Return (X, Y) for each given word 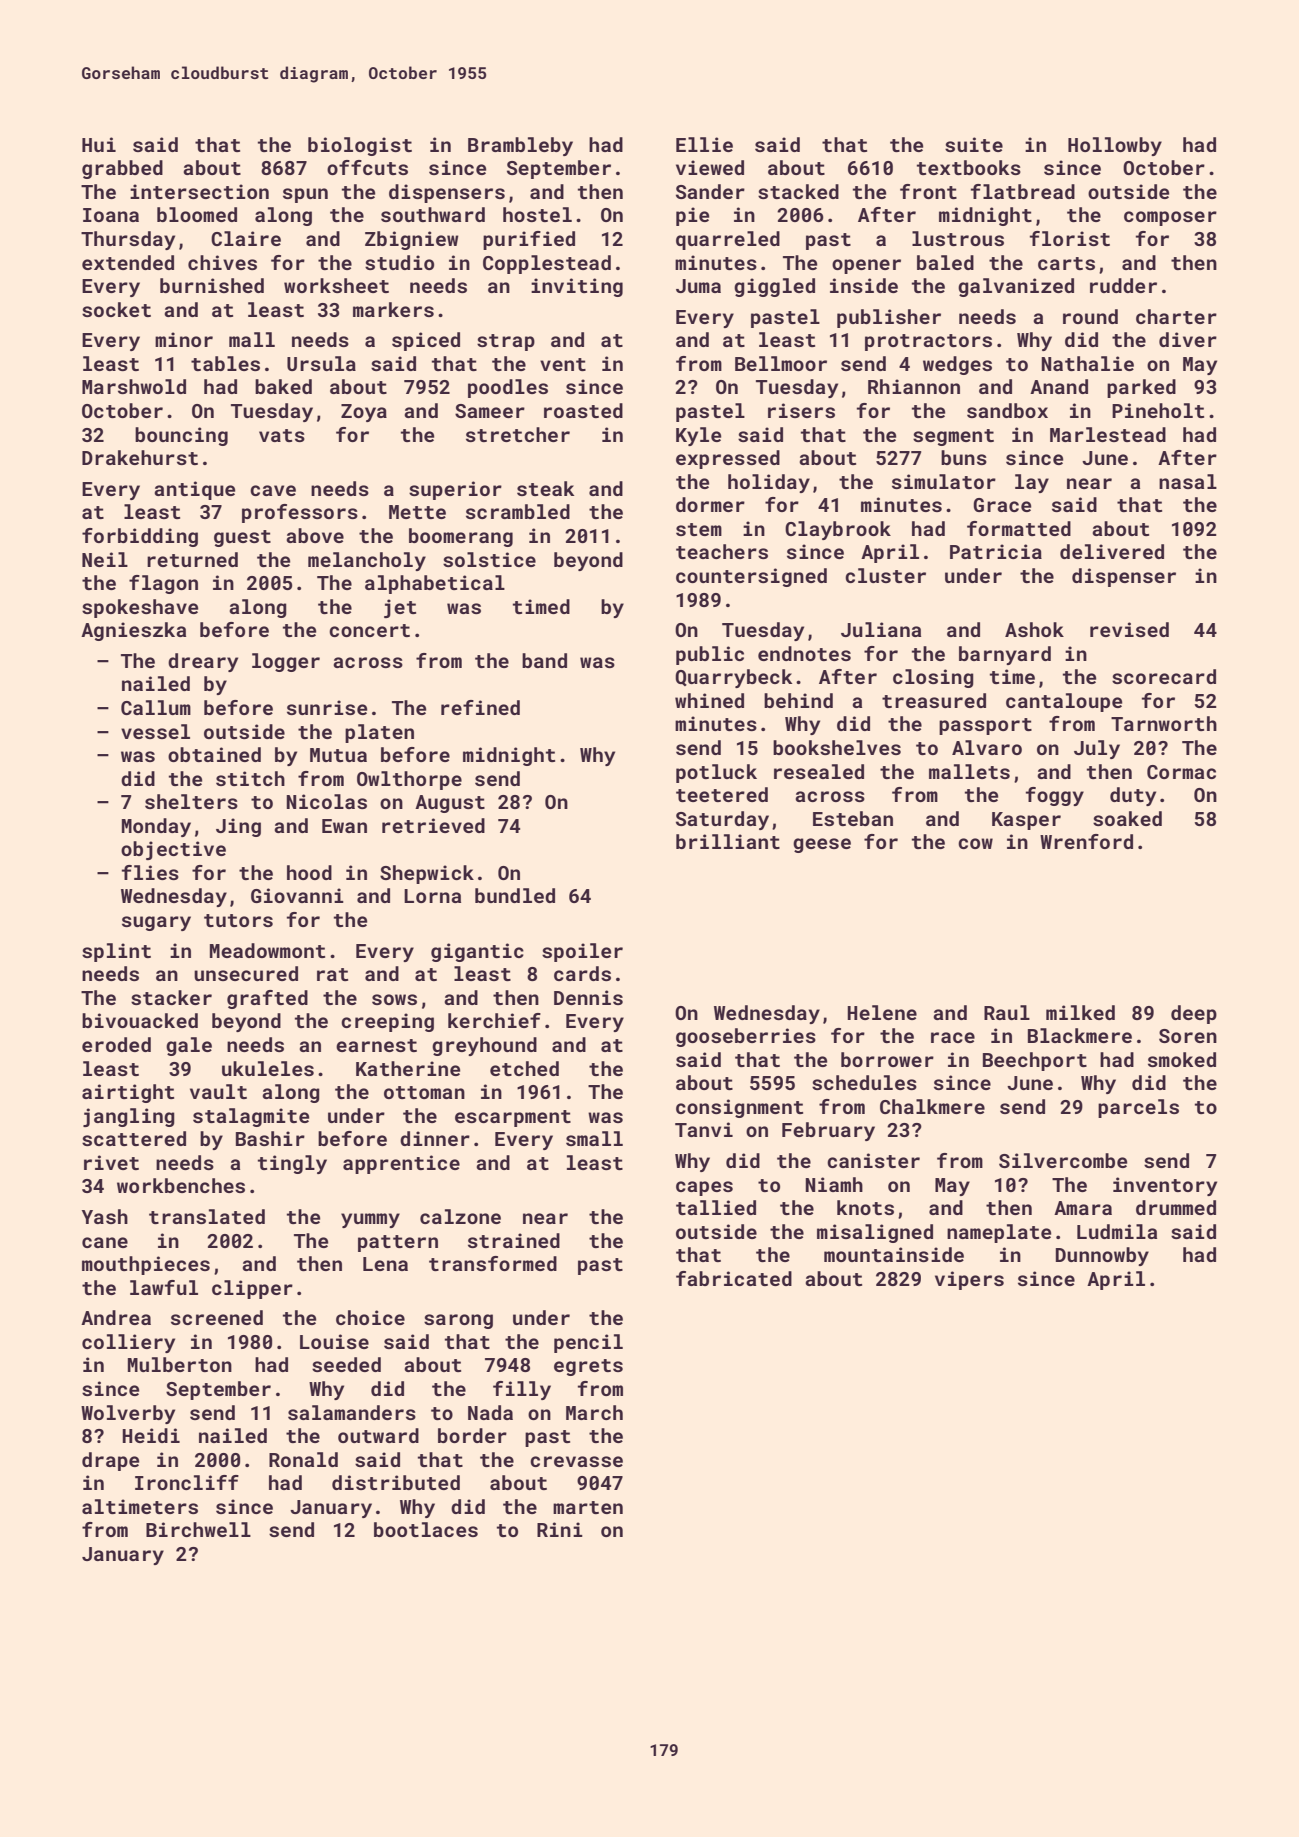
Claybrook (838, 530)
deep (1194, 1014)
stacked (798, 191)
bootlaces (426, 1529)
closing (933, 678)
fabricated (734, 1278)
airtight (128, 1093)
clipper (252, 1289)
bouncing (181, 436)
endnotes (804, 653)
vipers (969, 1280)
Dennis (588, 997)
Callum (156, 707)
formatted (1019, 528)
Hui (99, 144)
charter (1176, 316)
